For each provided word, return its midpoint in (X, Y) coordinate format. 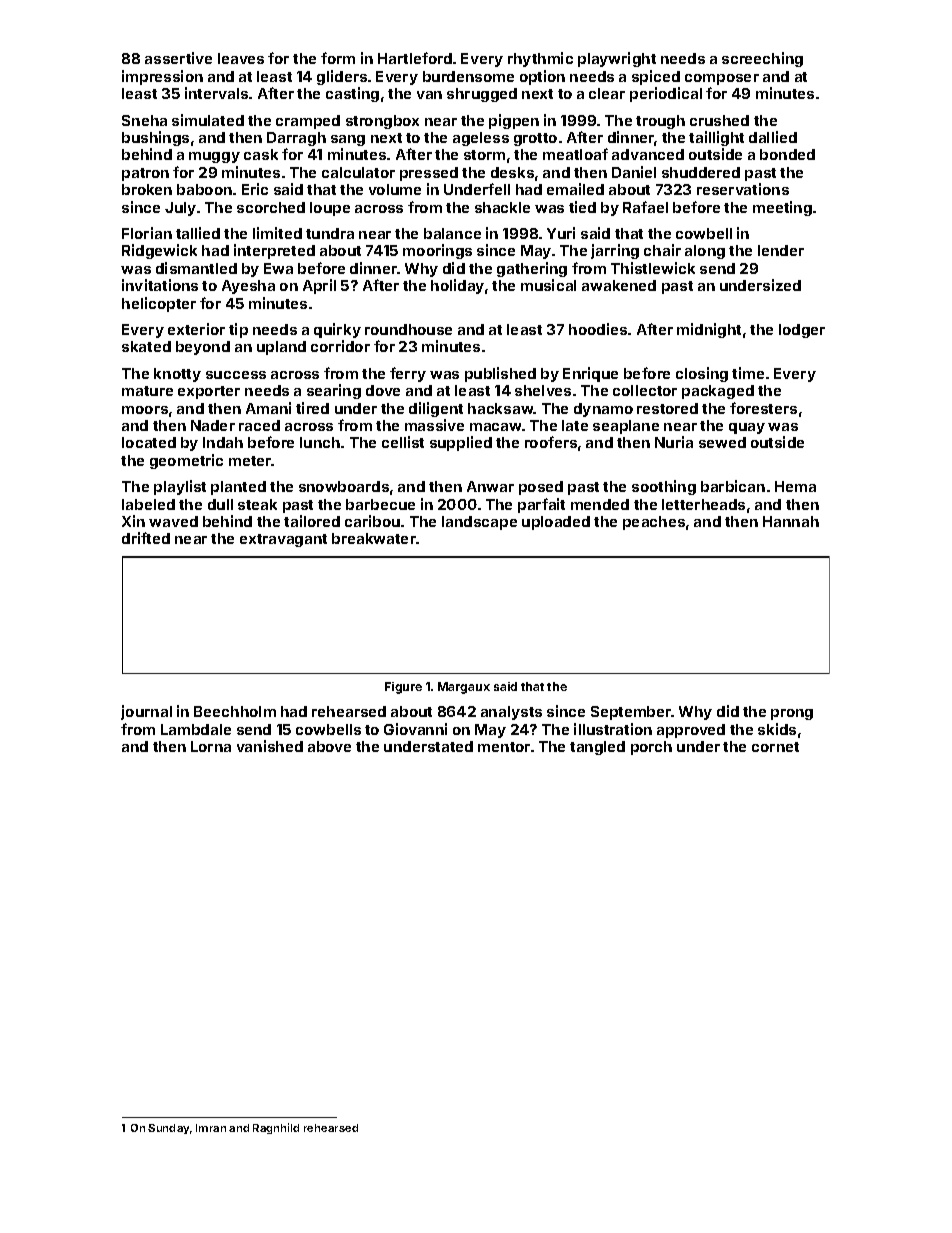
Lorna (211, 746)
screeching (762, 59)
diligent (436, 409)
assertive (178, 58)
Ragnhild (276, 1128)
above (329, 746)
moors (145, 410)
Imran (211, 1128)
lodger (802, 331)
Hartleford (415, 58)
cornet (775, 747)
